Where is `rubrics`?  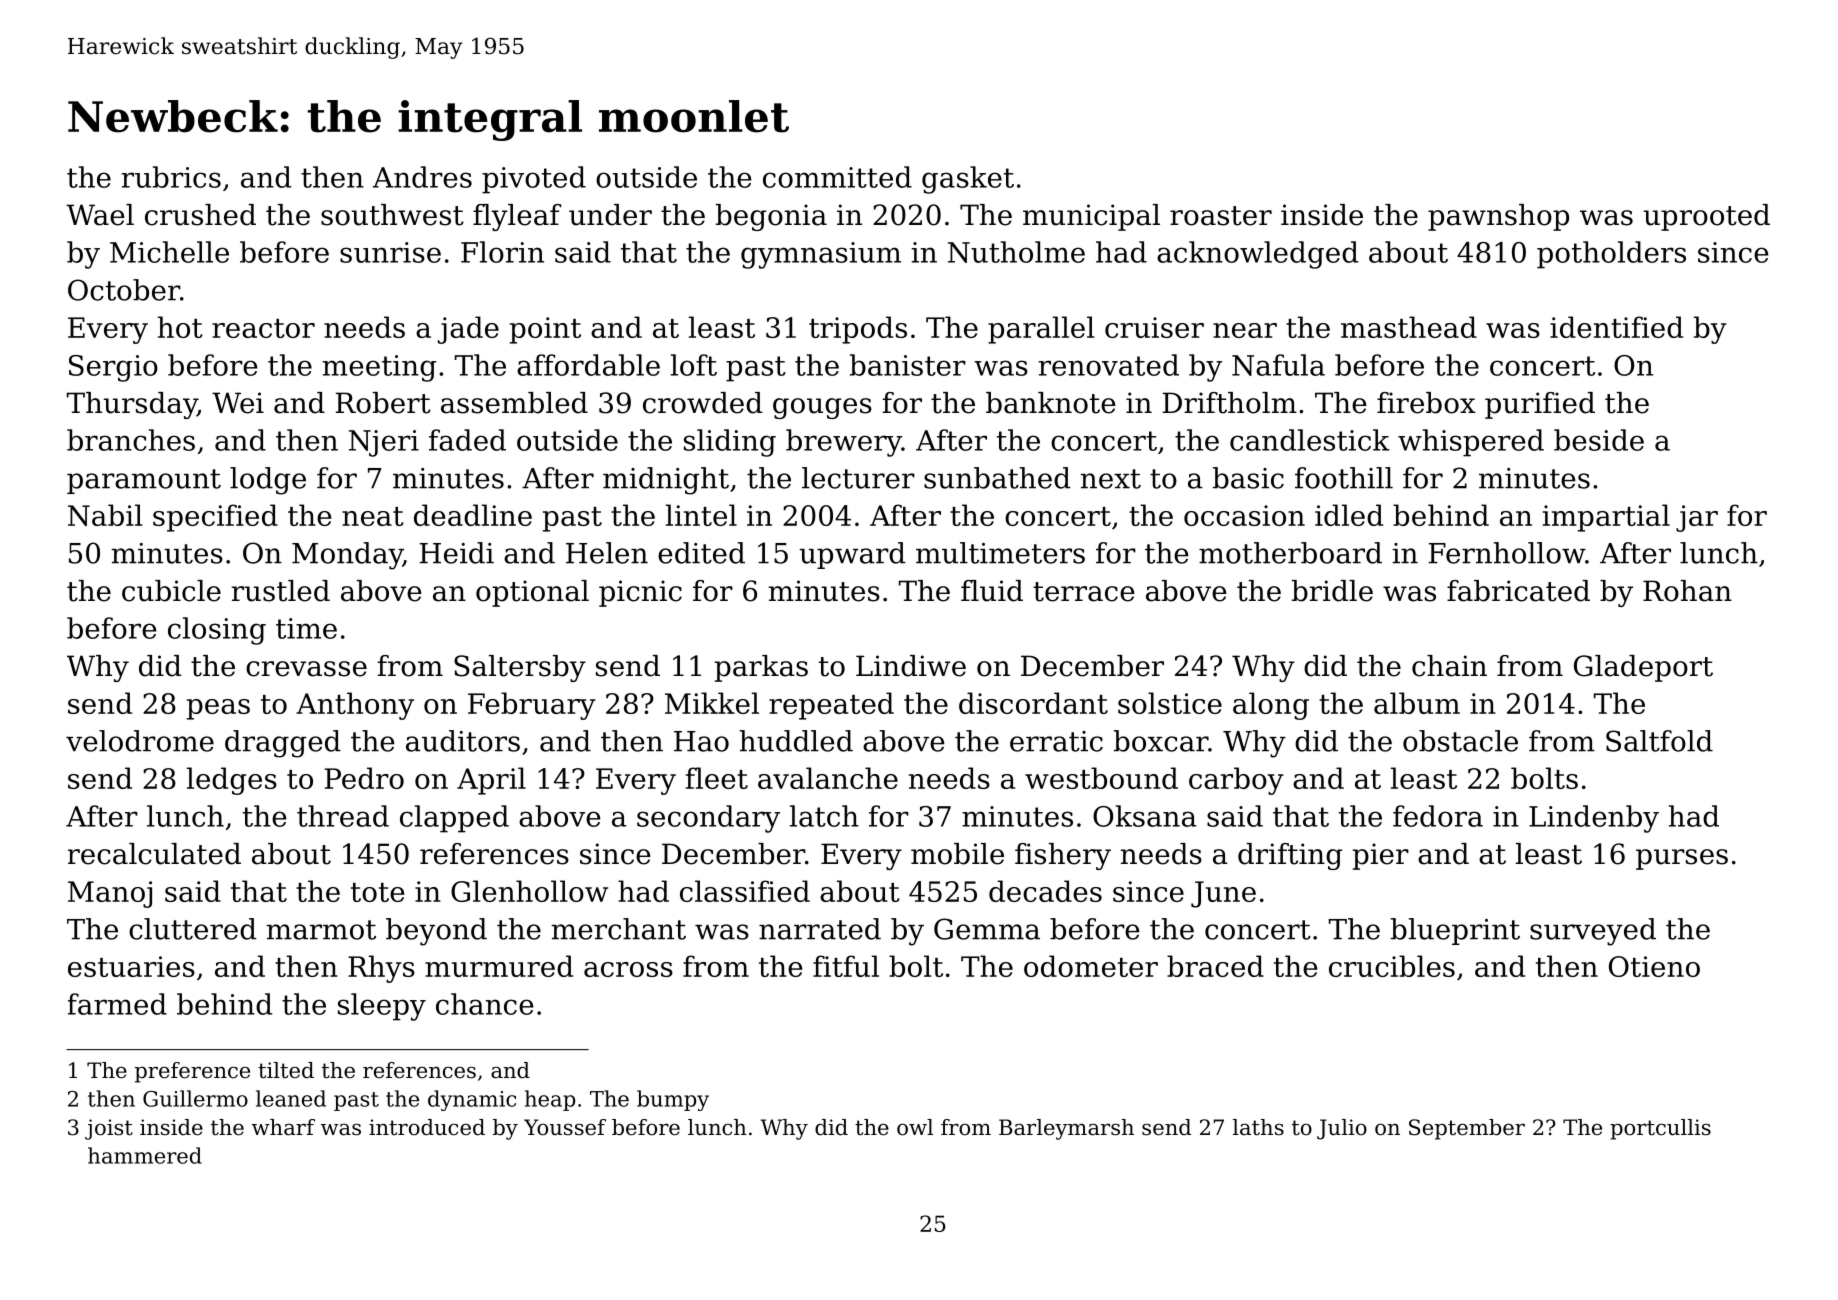
rubrics is located at coordinates (171, 177).
